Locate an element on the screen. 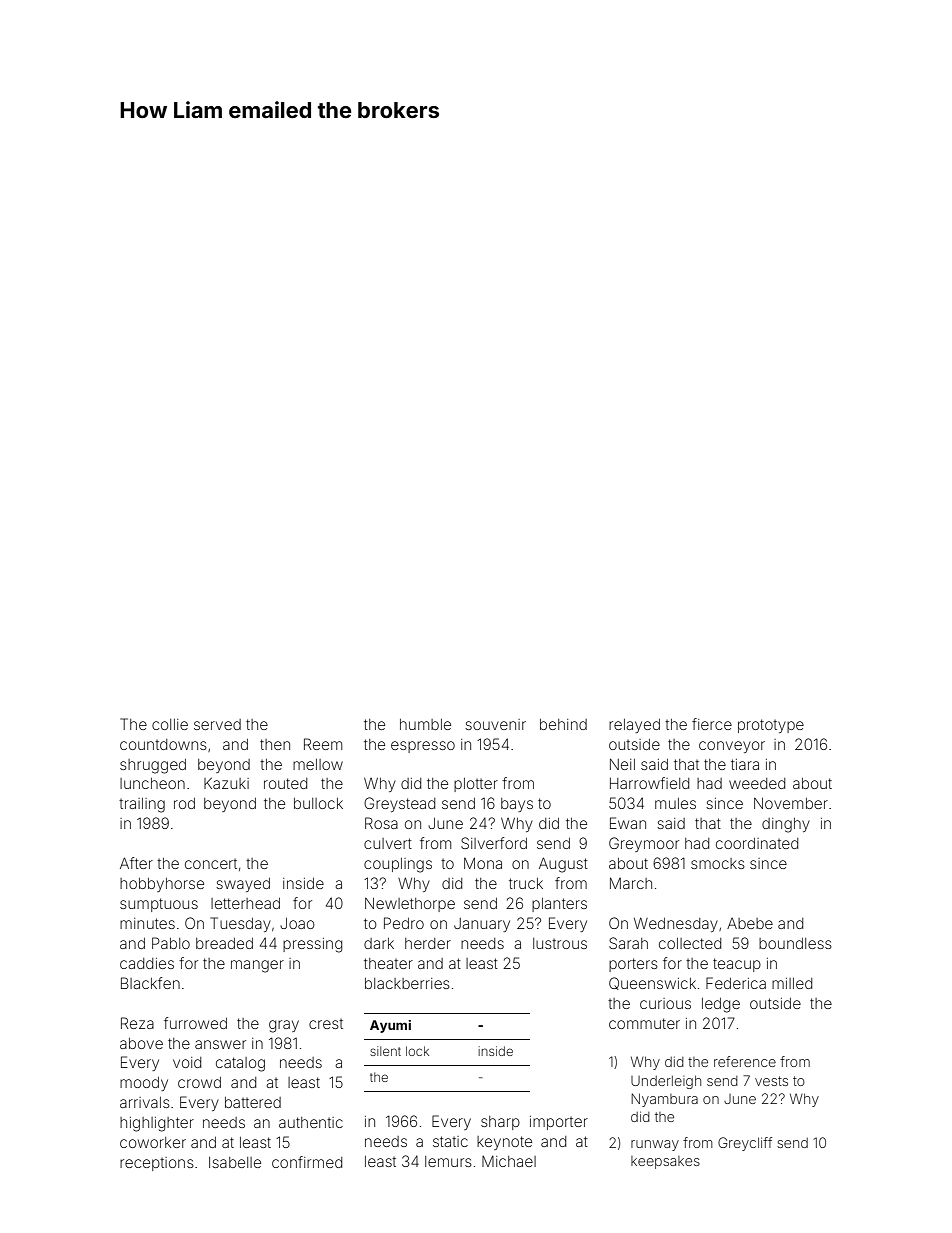 The height and width of the screenshot is (1233, 952). behind is located at coordinates (563, 724).
